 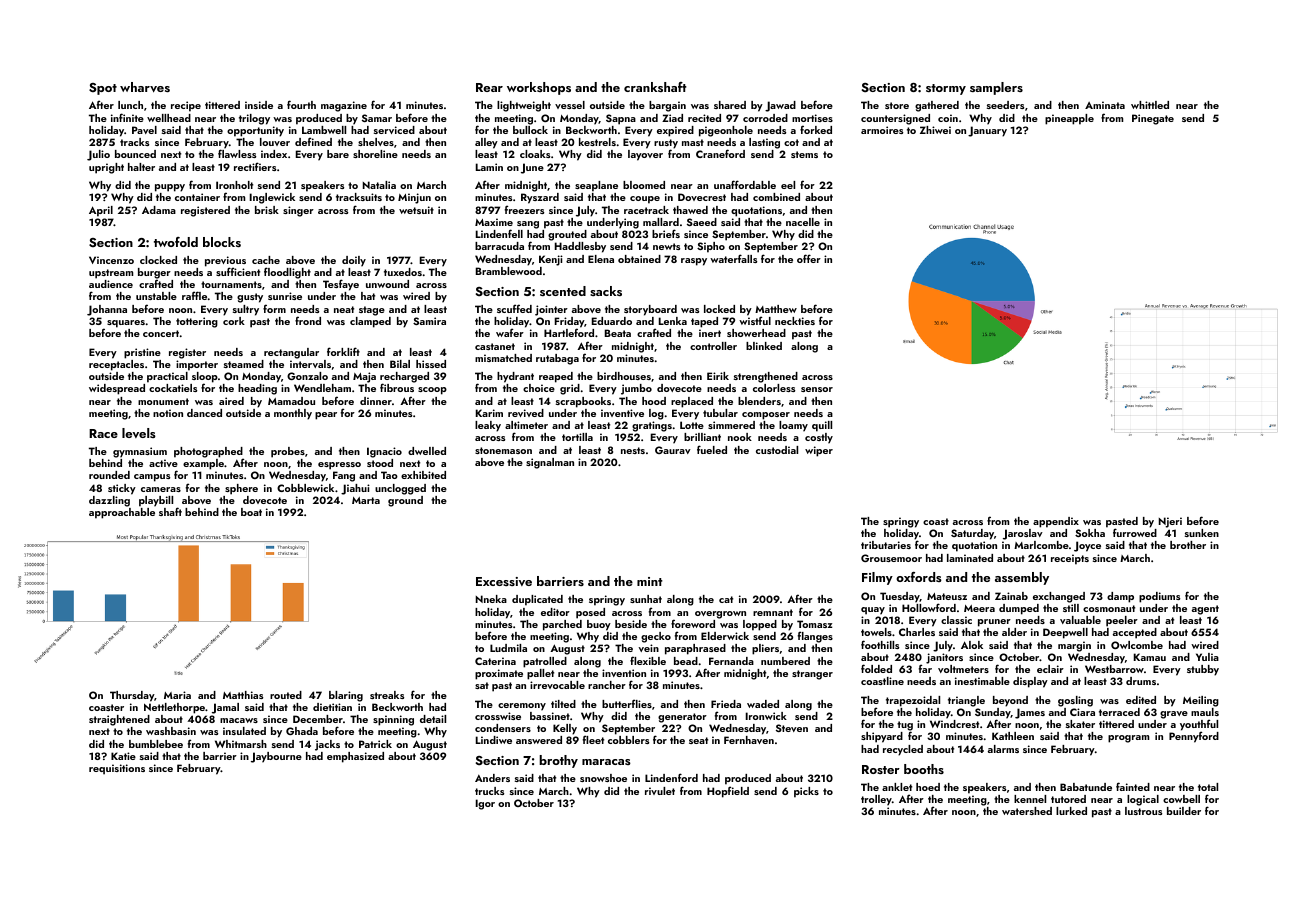 What do you see at coordinates (405, 501) in the image?
I see `ground` at bounding box center [405, 501].
